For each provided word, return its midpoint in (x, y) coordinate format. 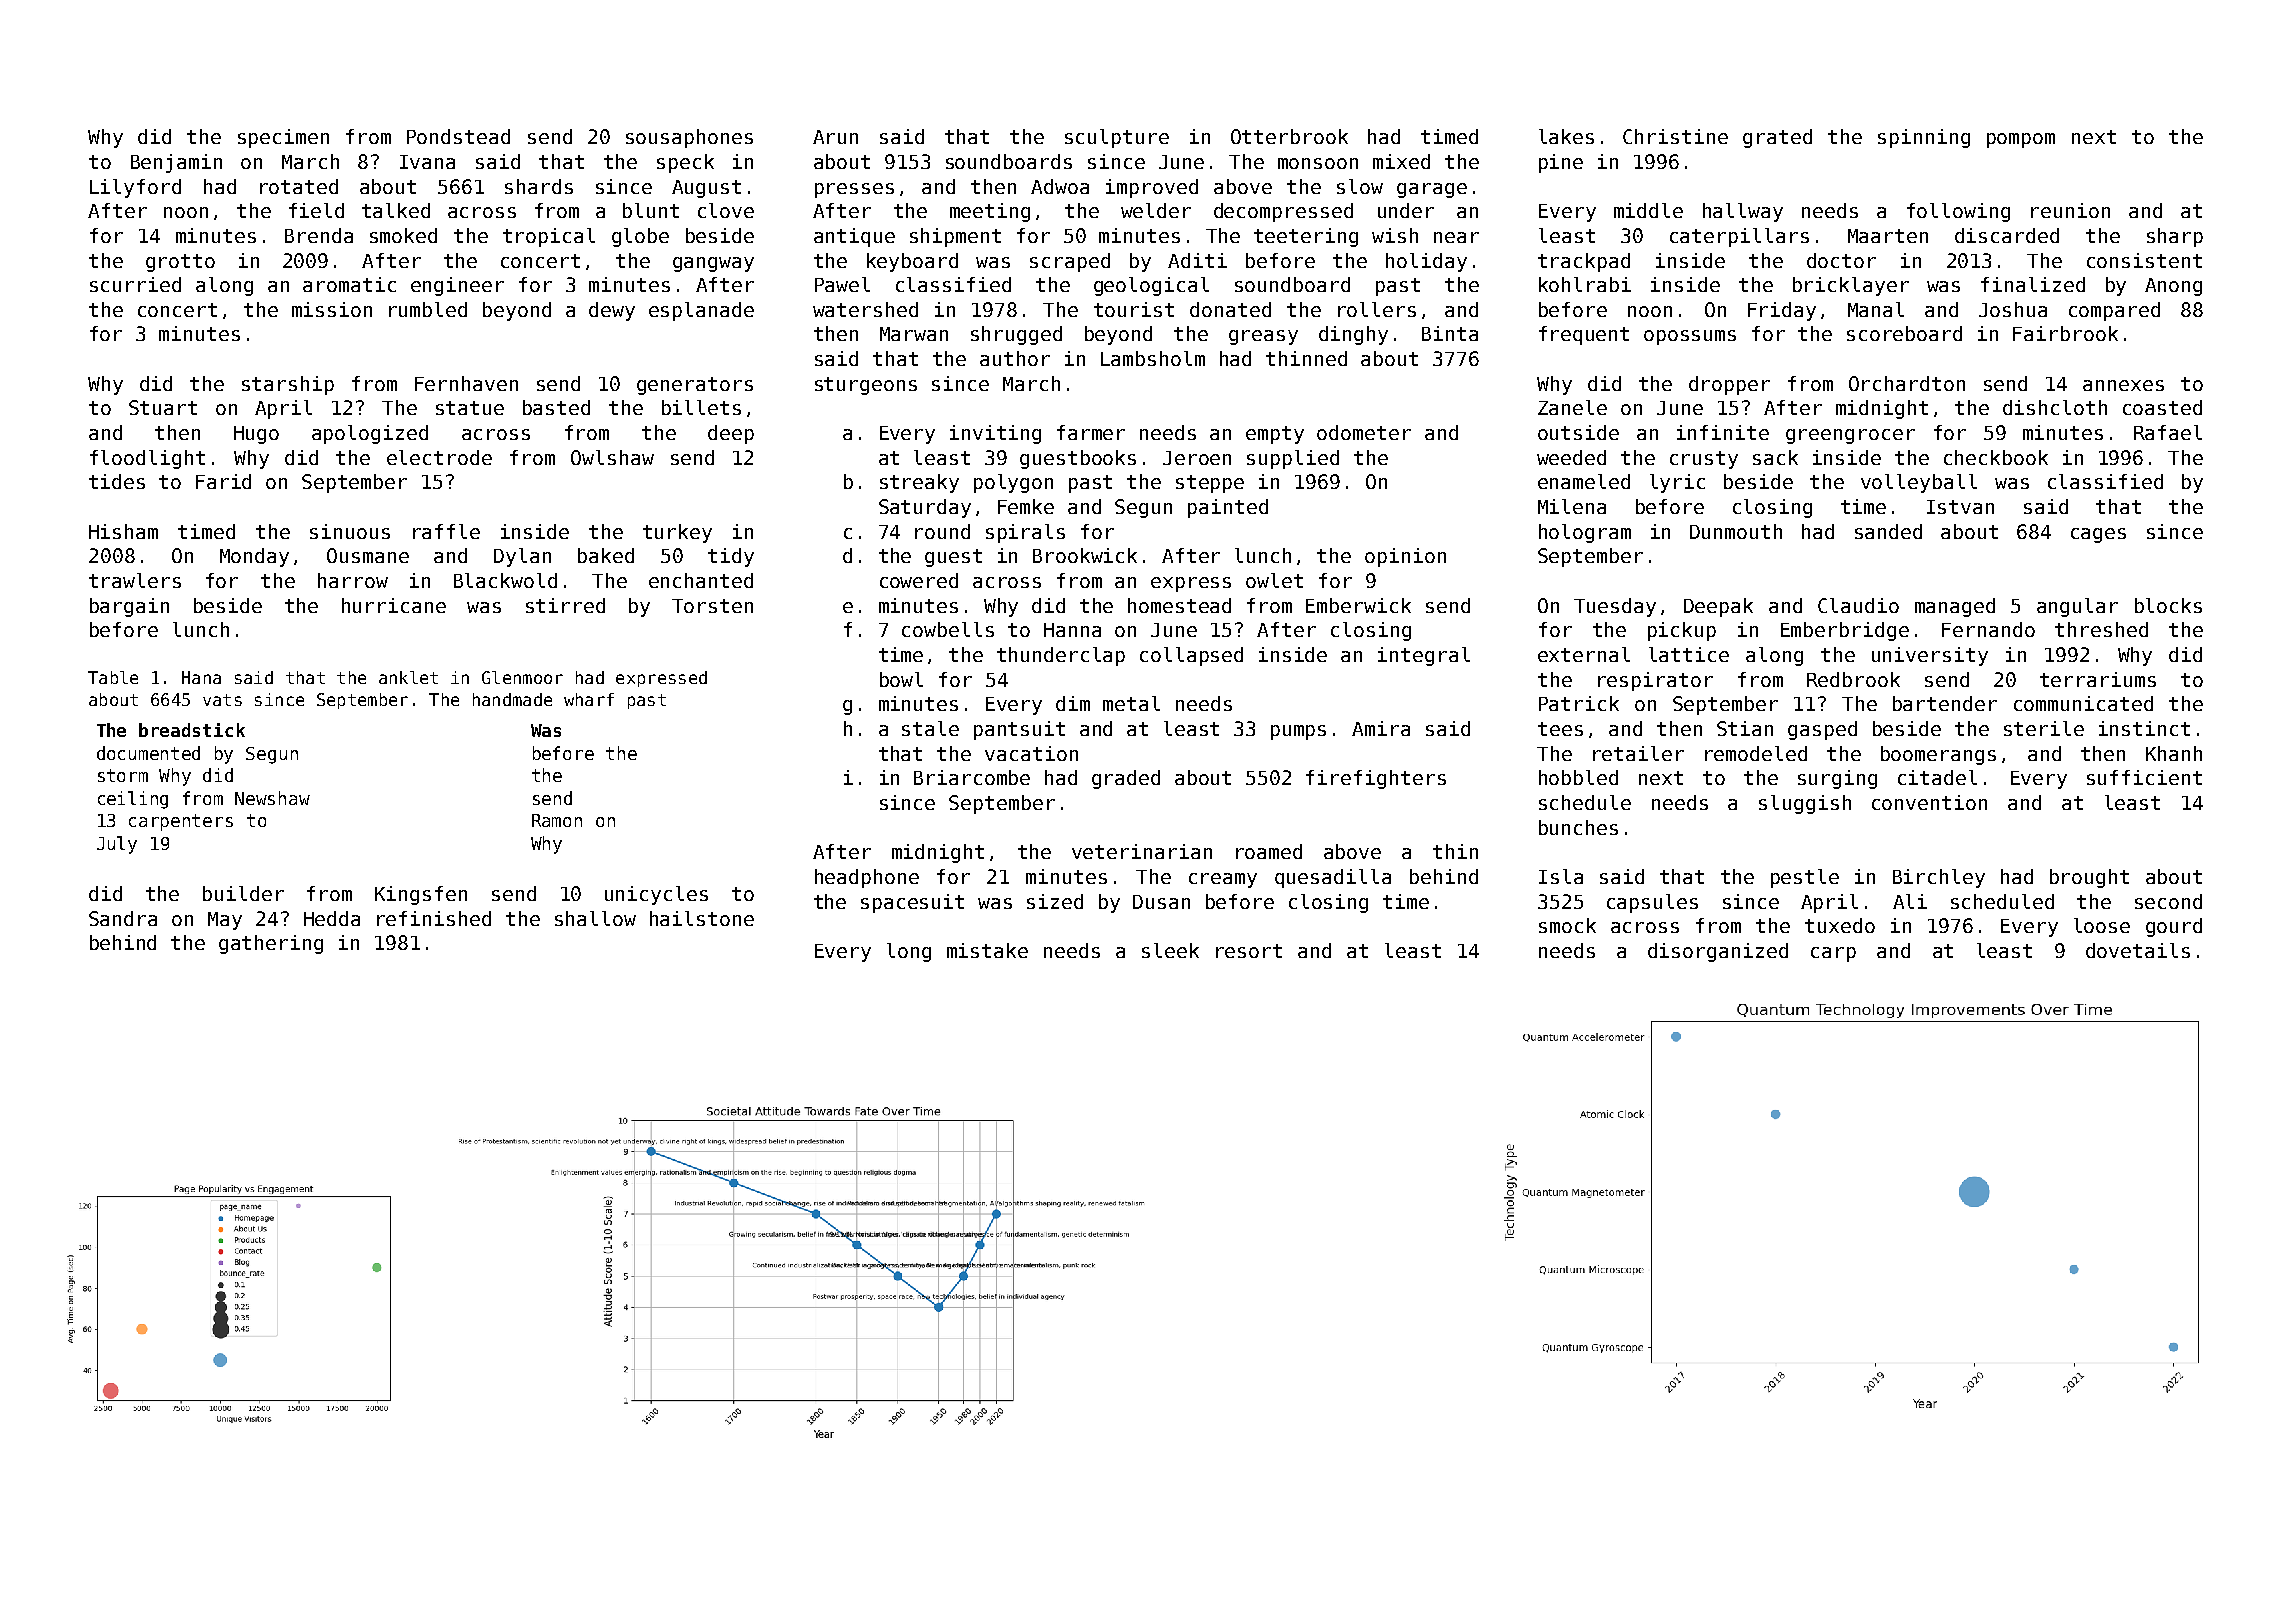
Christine (1675, 136)
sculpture (1117, 138)
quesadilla (1333, 878)
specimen (283, 138)
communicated (2083, 703)
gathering (271, 944)
